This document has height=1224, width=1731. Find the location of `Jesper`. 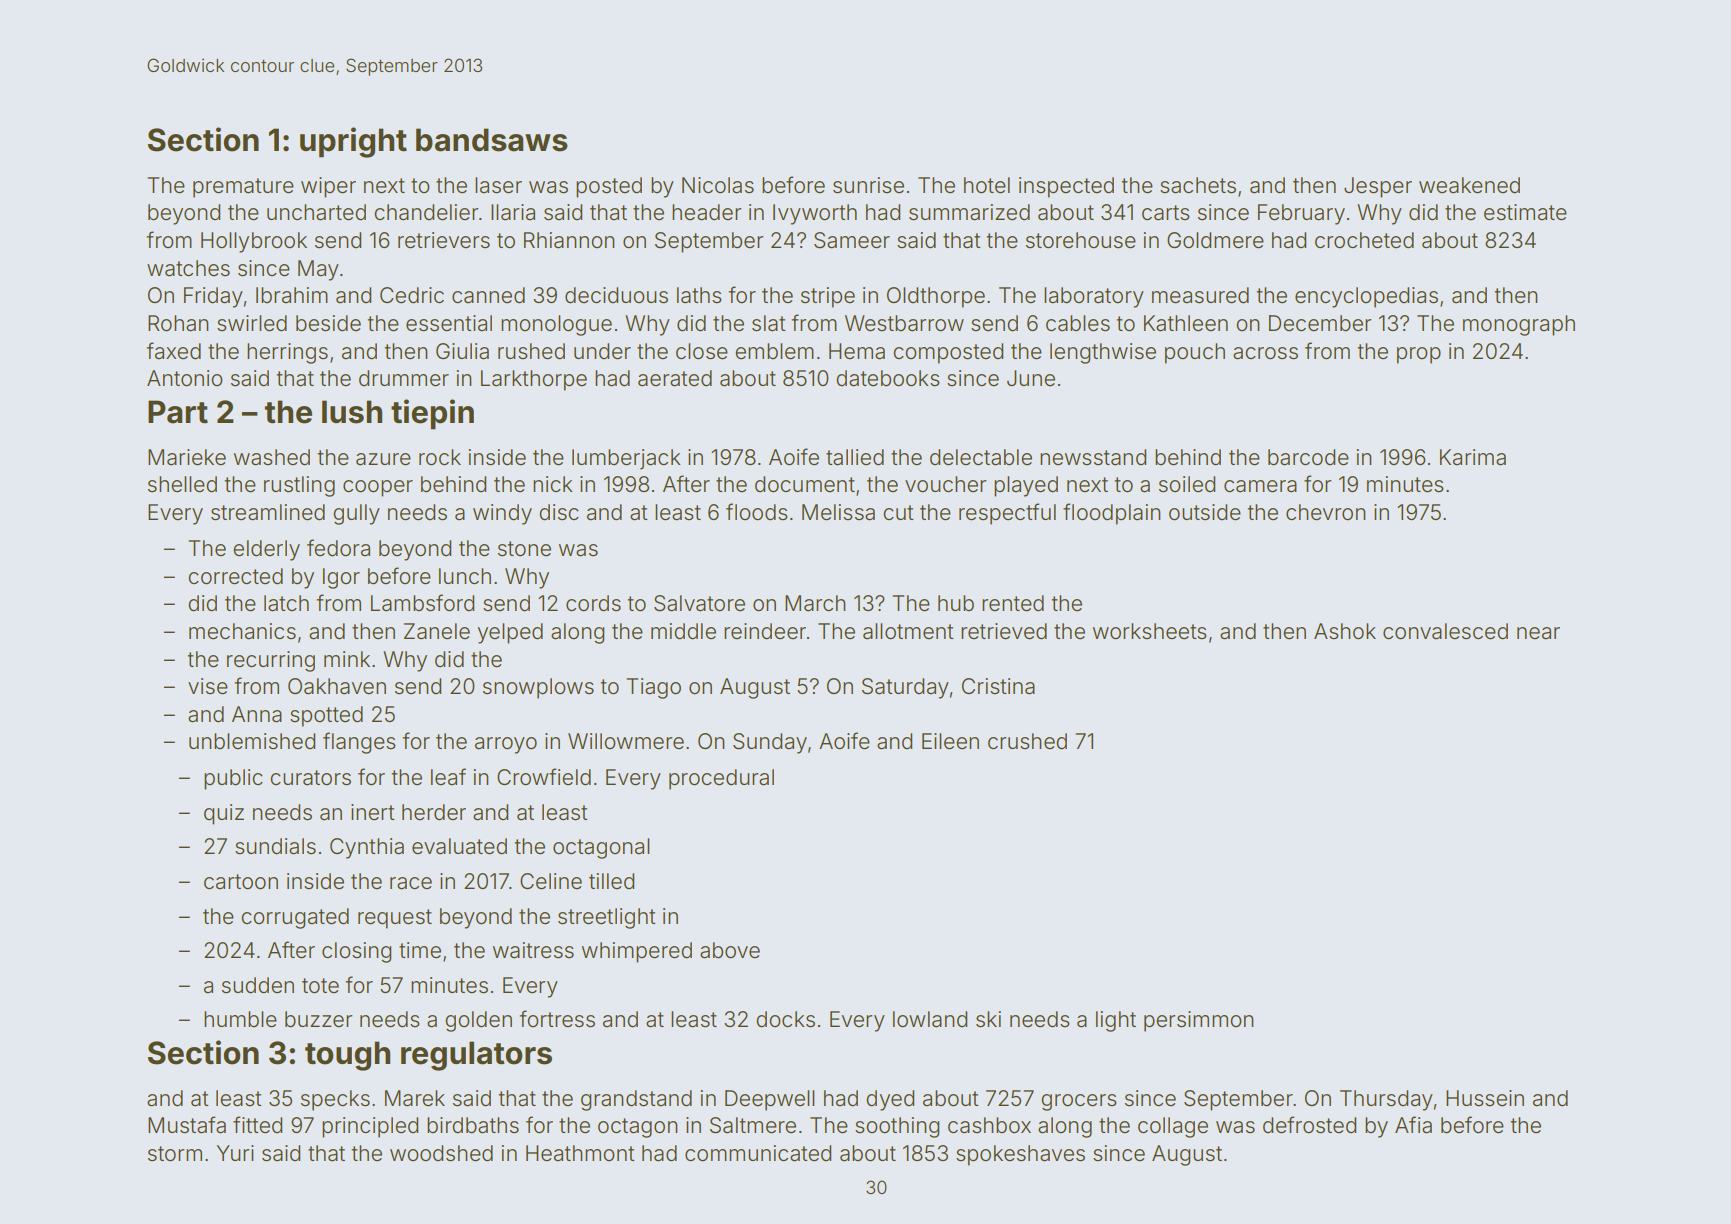

Jesper is located at coordinates (1378, 187).
